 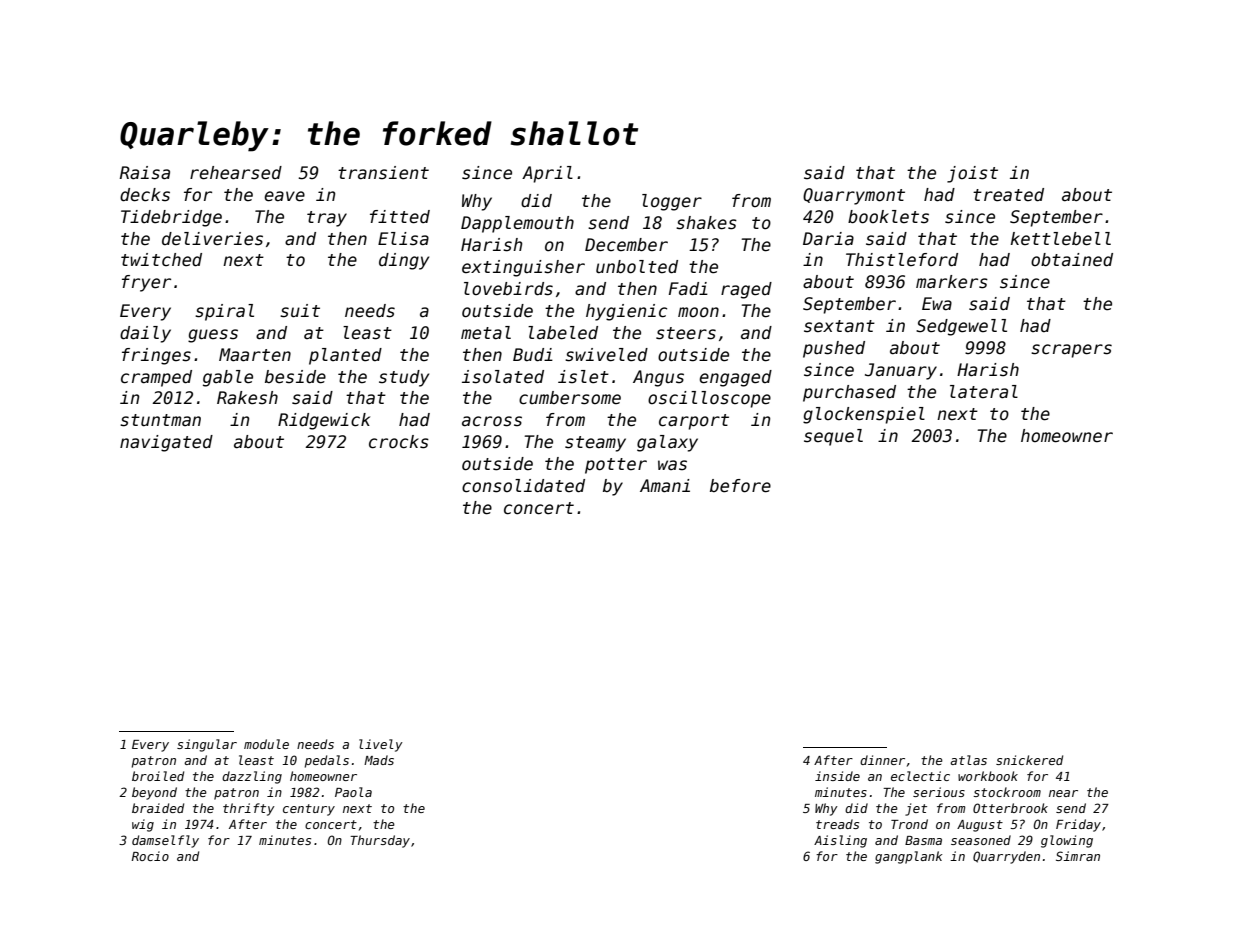 What do you see at coordinates (665, 486) in the page?
I see `Amani` at bounding box center [665, 486].
